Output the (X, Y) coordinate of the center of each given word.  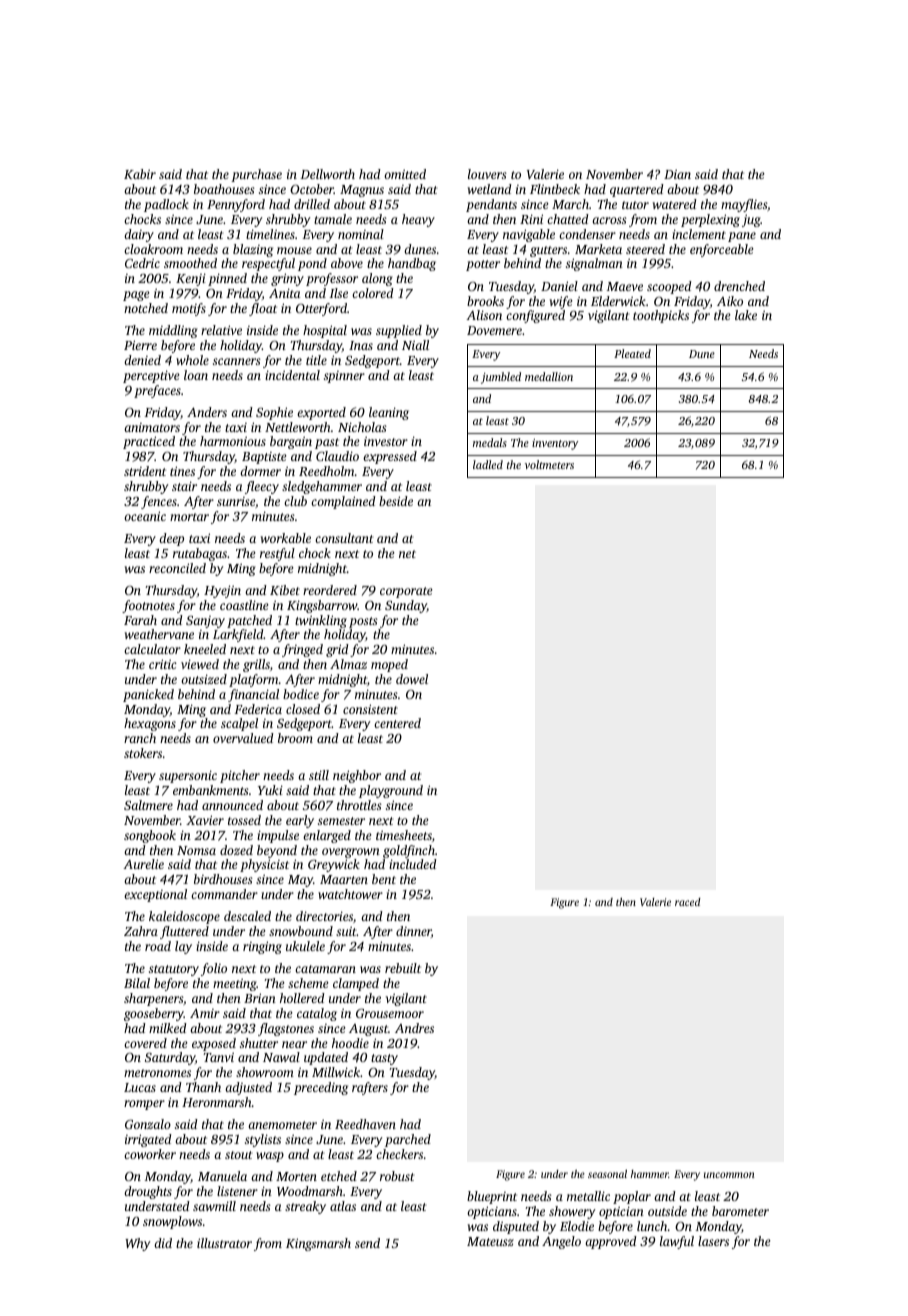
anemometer (282, 1125)
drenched (739, 286)
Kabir (140, 174)
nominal (361, 234)
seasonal (607, 1174)
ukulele (305, 946)
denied (142, 360)
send (367, 1243)
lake (746, 315)
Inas (361, 345)
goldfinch (409, 851)
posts (363, 622)
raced (688, 902)
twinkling (321, 621)
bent (384, 879)
